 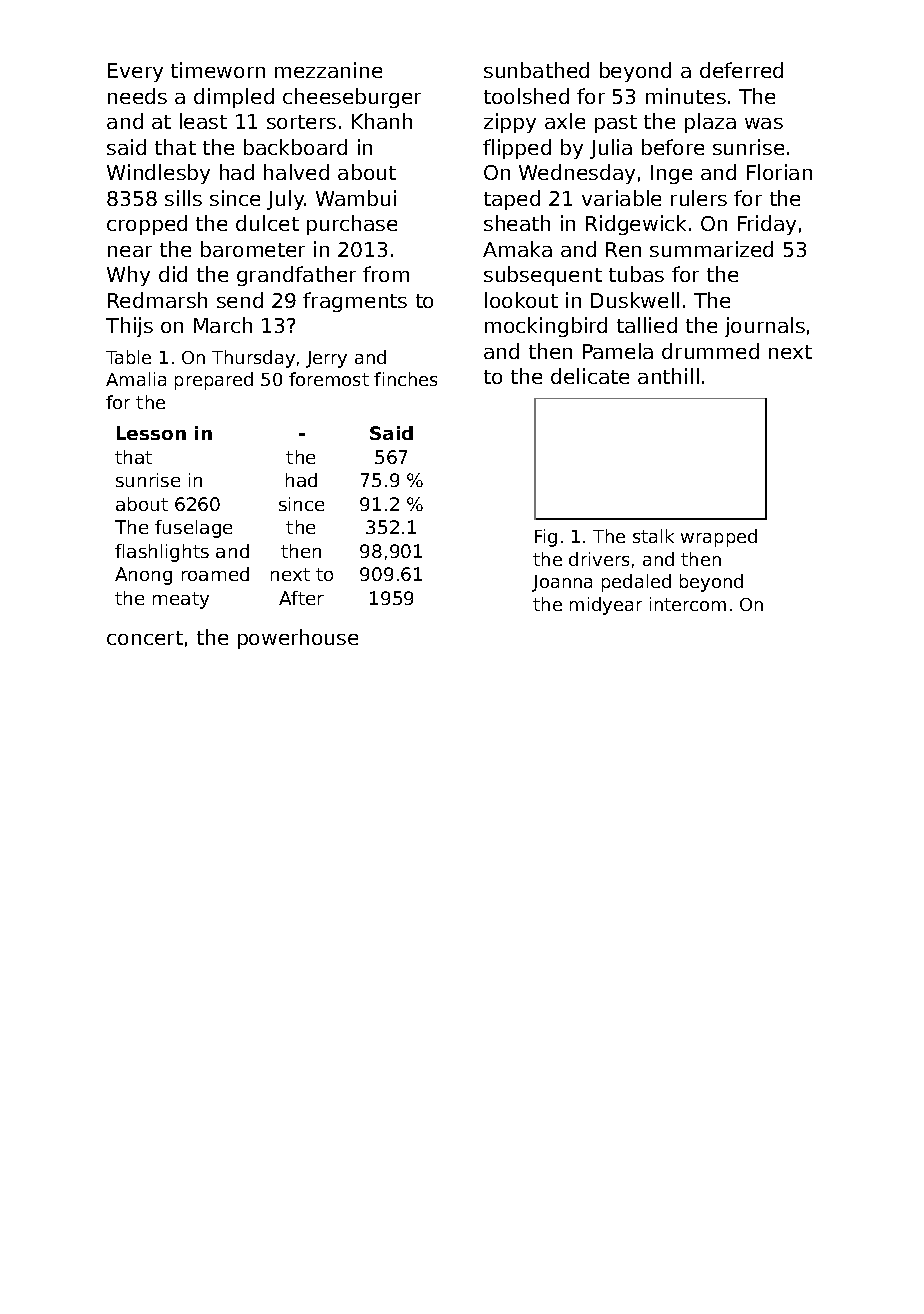 What do you see at coordinates (517, 249) in the screenshot?
I see `Amaka` at bounding box center [517, 249].
